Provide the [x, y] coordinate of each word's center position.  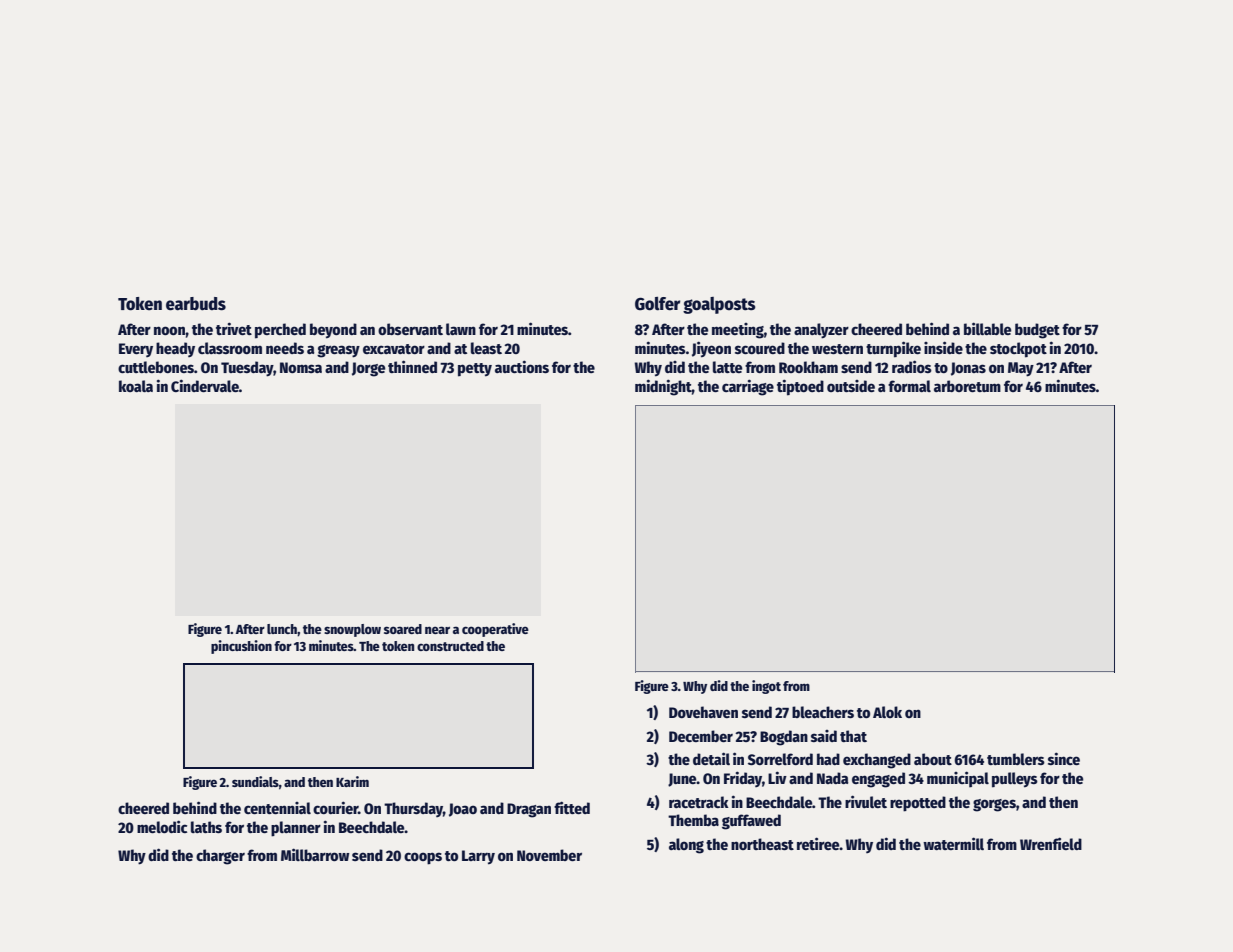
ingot [766, 687]
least [486, 348]
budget [1037, 331]
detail [711, 758]
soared [403, 629]
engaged [878, 780]
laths [206, 827]
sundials [255, 781]
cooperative [495, 630]
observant [410, 329]
